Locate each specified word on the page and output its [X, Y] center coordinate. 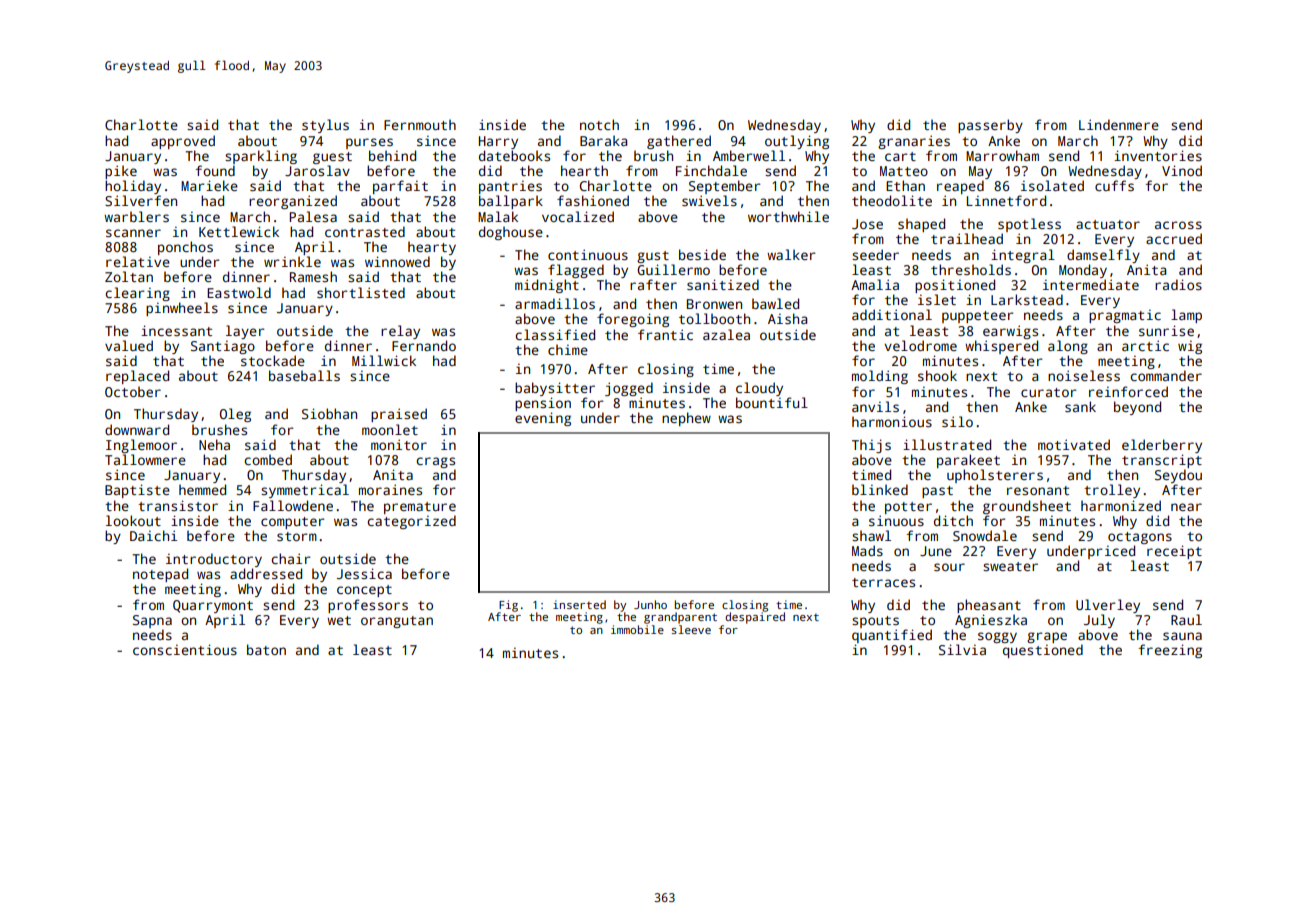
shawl [871, 535]
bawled [775, 303]
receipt [1174, 552]
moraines [390, 489]
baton [266, 649]
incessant [176, 330]
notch [599, 124]
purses [369, 143]
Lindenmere [1119, 124]
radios [1178, 284]
